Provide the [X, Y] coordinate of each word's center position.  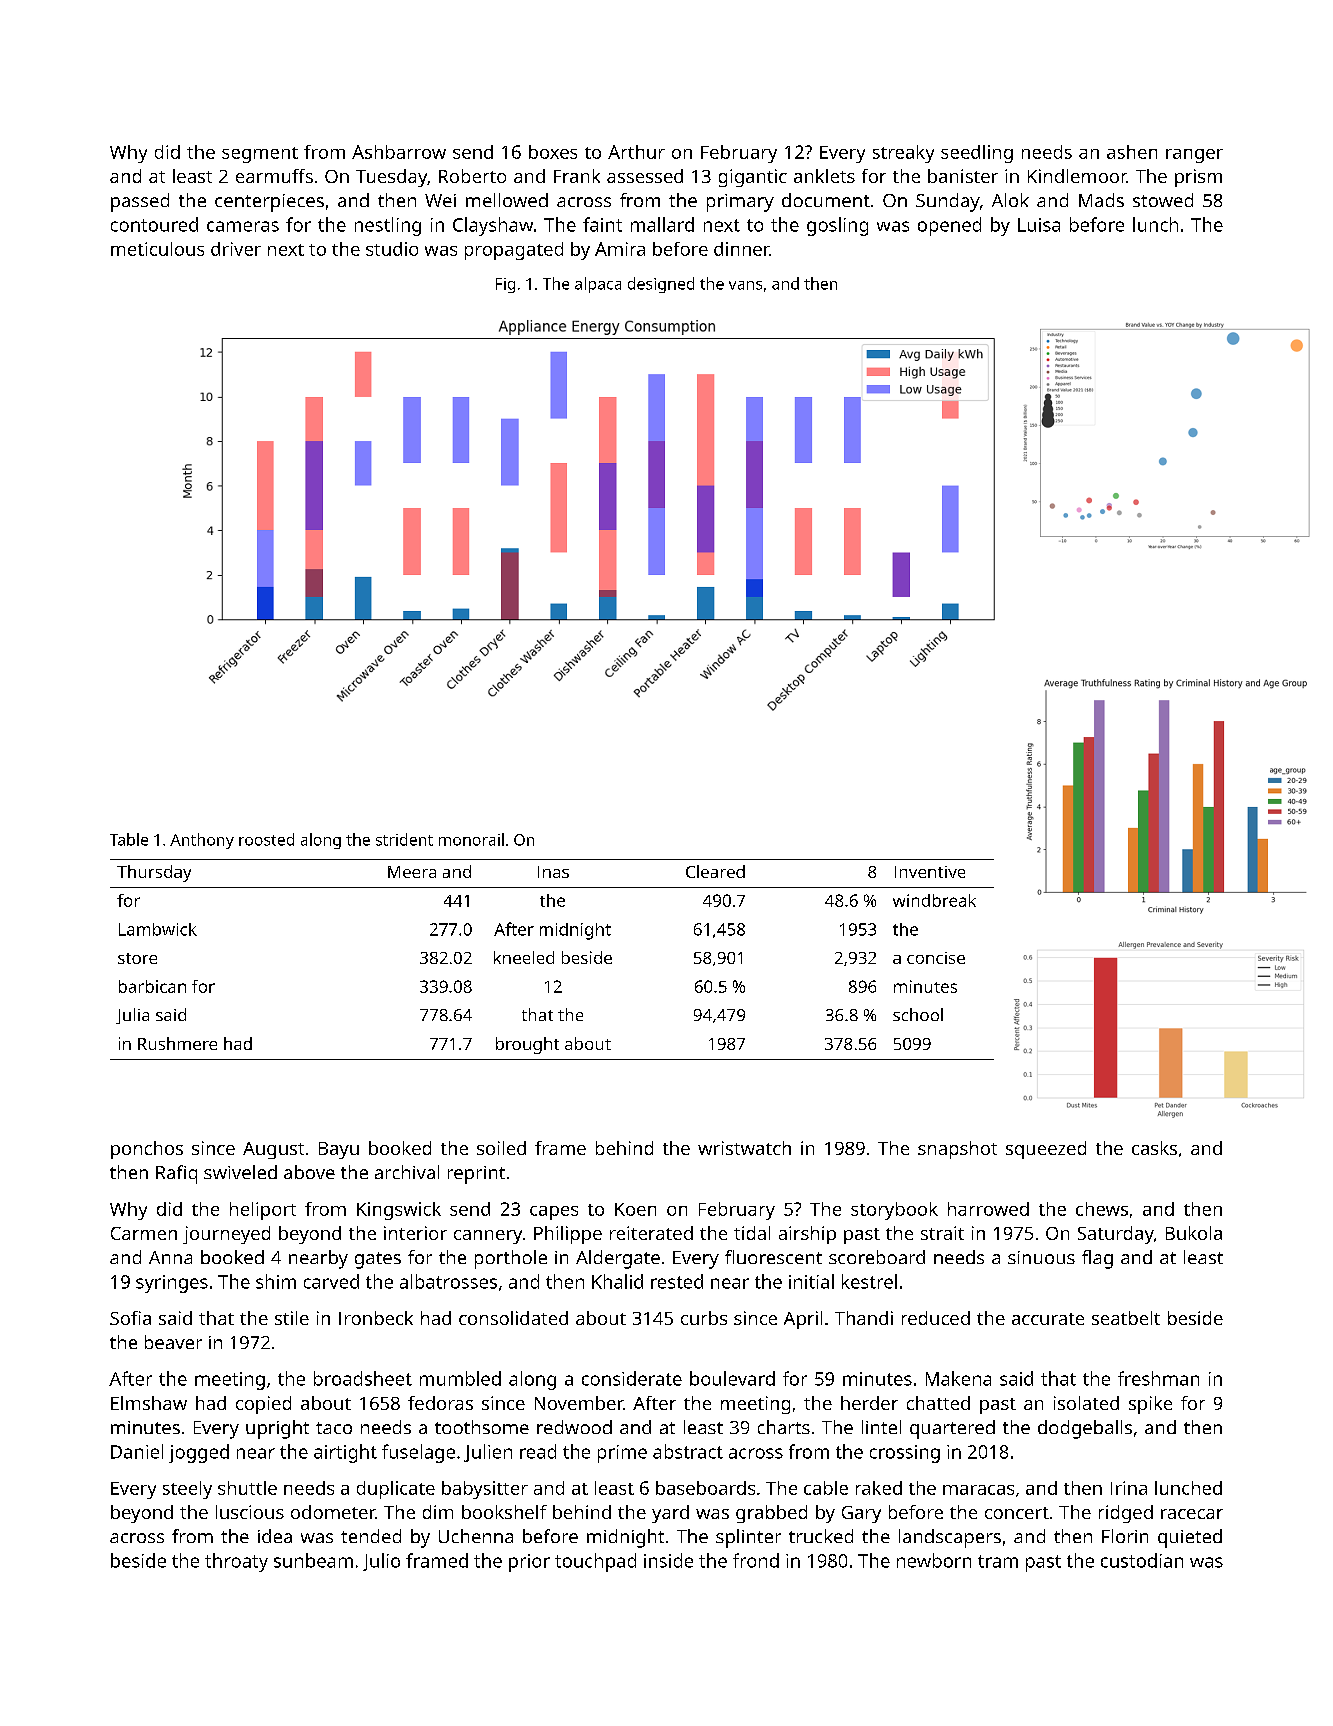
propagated [514, 251]
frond [756, 1560]
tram [998, 1561]
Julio [381, 1562]
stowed [1163, 200]
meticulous [157, 249]
